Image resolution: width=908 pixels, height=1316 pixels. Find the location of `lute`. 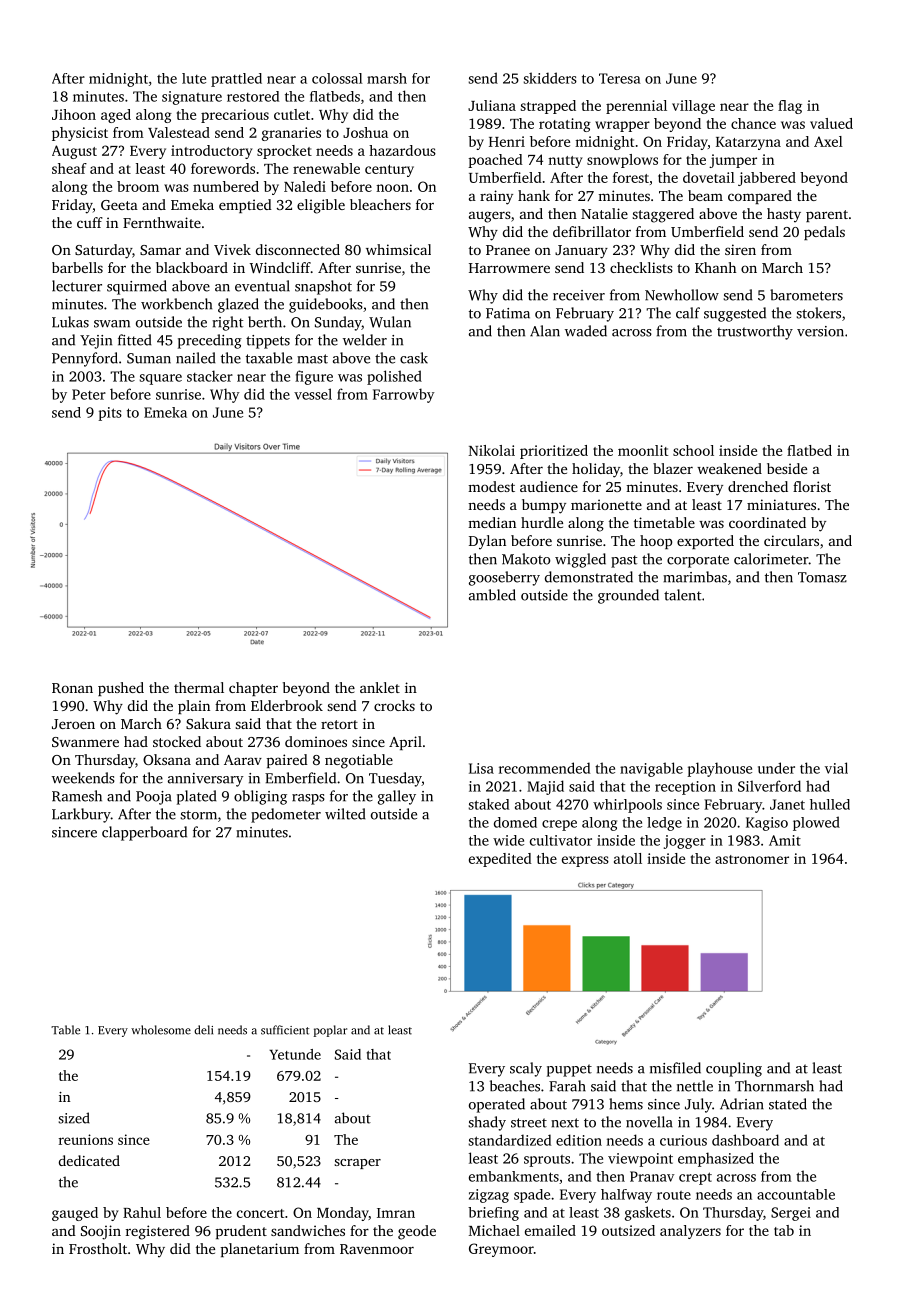

lute is located at coordinates (194, 78).
